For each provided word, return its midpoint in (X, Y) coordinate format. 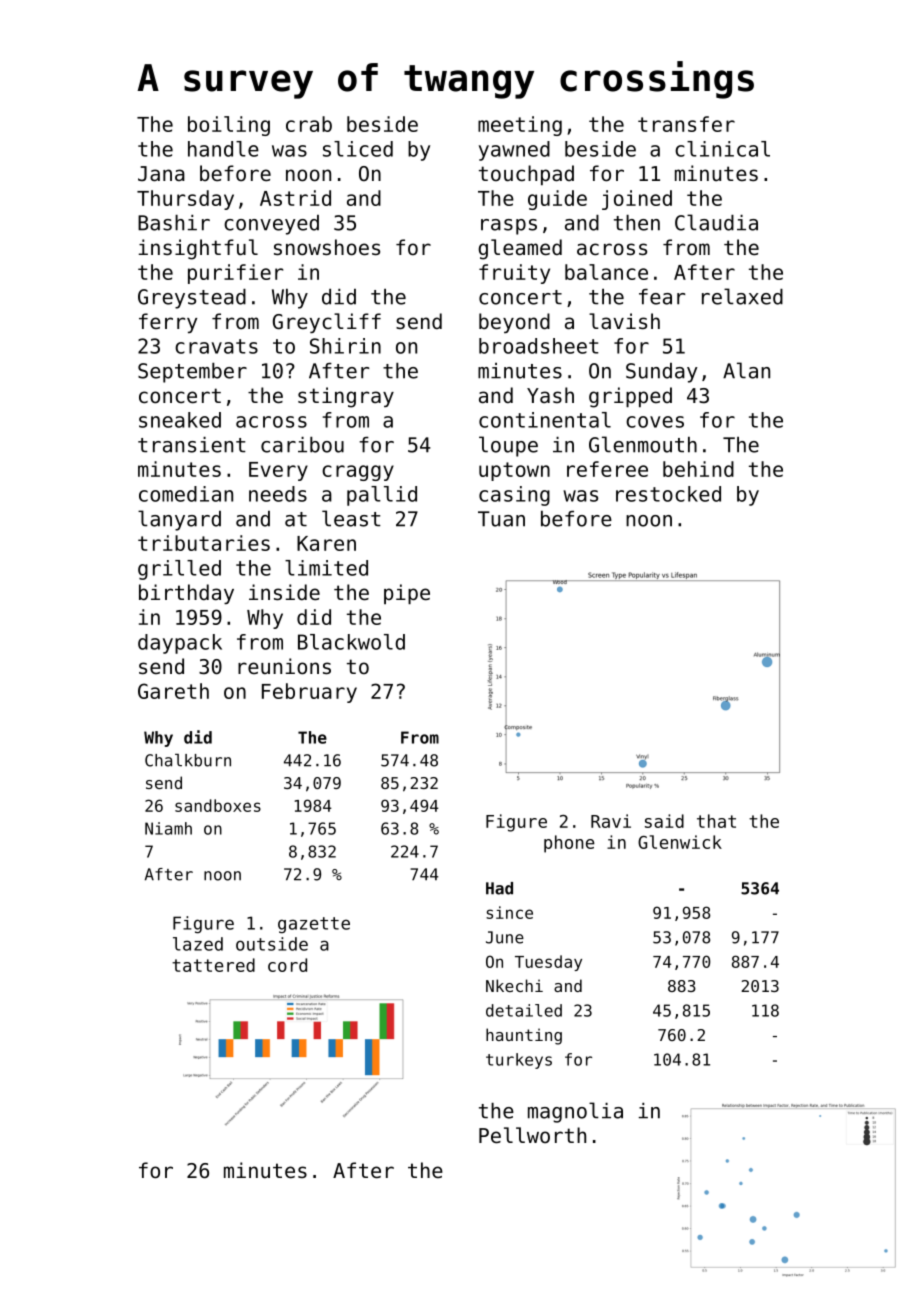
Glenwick (680, 842)
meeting (520, 126)
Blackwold (351, 642)
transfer (686, 124)
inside (284, 592)
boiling (229, 126)
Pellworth (532, 1135)
